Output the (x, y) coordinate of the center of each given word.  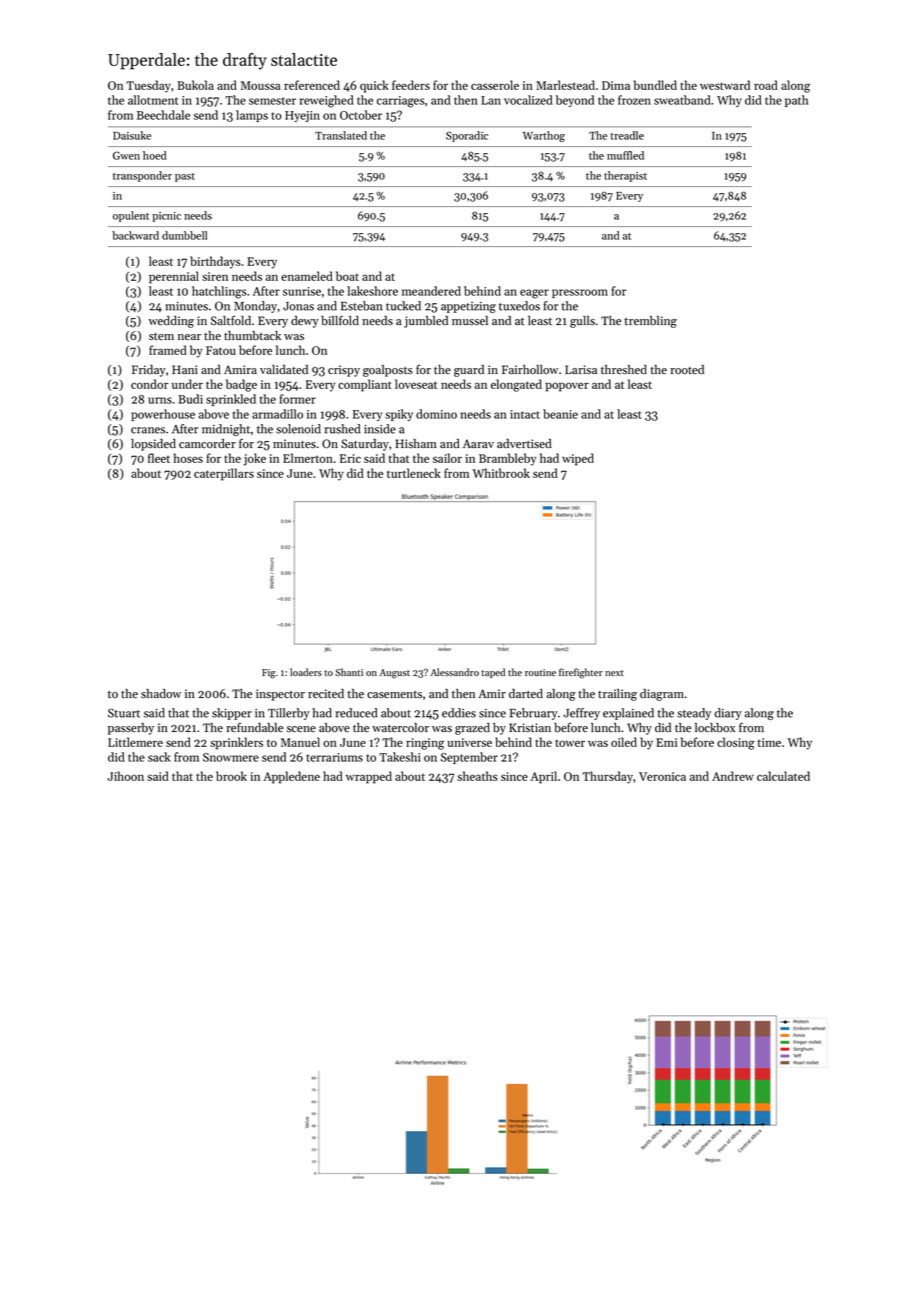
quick (374, 86)
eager (534, 294)
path (796, 101)
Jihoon (126, 776)
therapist (625, 176)
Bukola (195, 85)
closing (736, 743)
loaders (306, 672)
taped (493, 673)
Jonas (298, 306)
